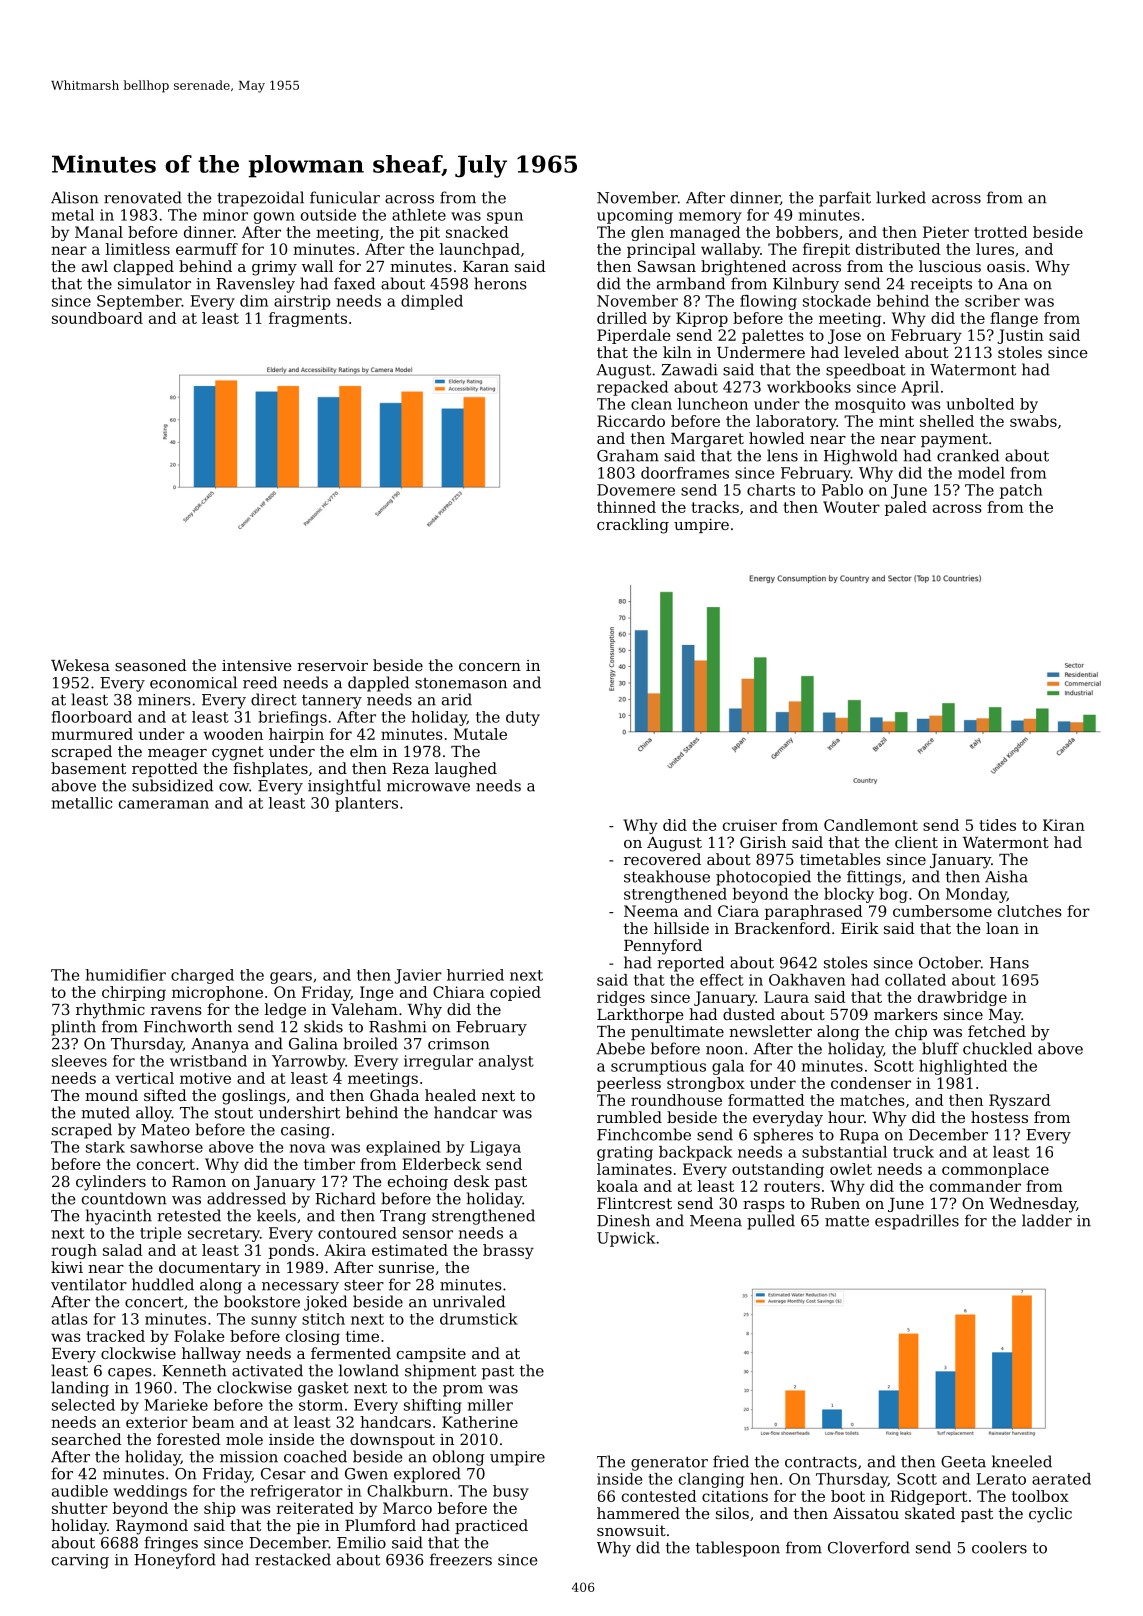  Describe the element at coordinates (74, 1251) in the document. I see `rough` at that location.
